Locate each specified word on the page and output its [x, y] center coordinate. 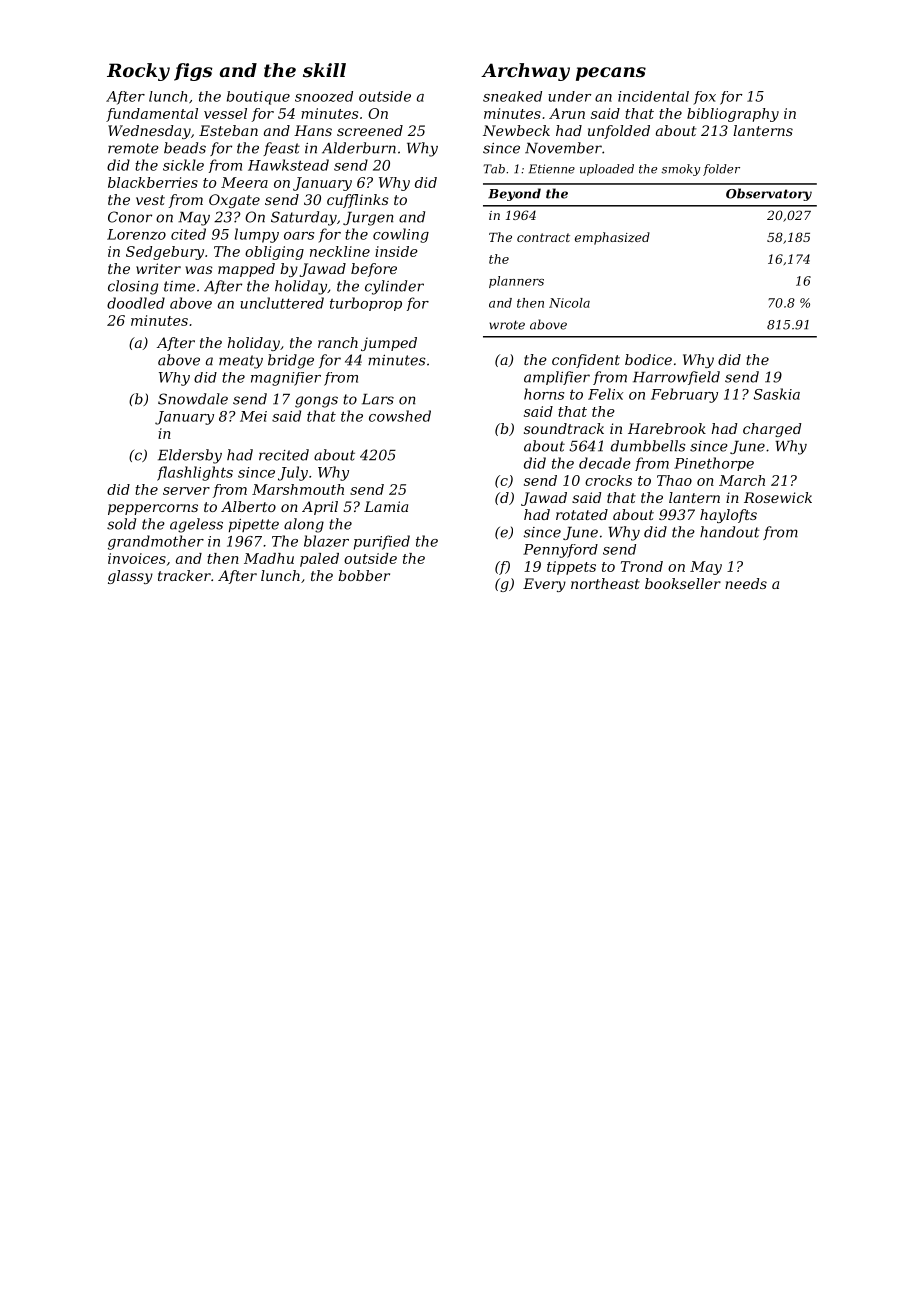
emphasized [612, 238]
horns [544, 394]
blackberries [153, 182]
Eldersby [190, 456]
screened [370, 130]
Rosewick [778, 497]
